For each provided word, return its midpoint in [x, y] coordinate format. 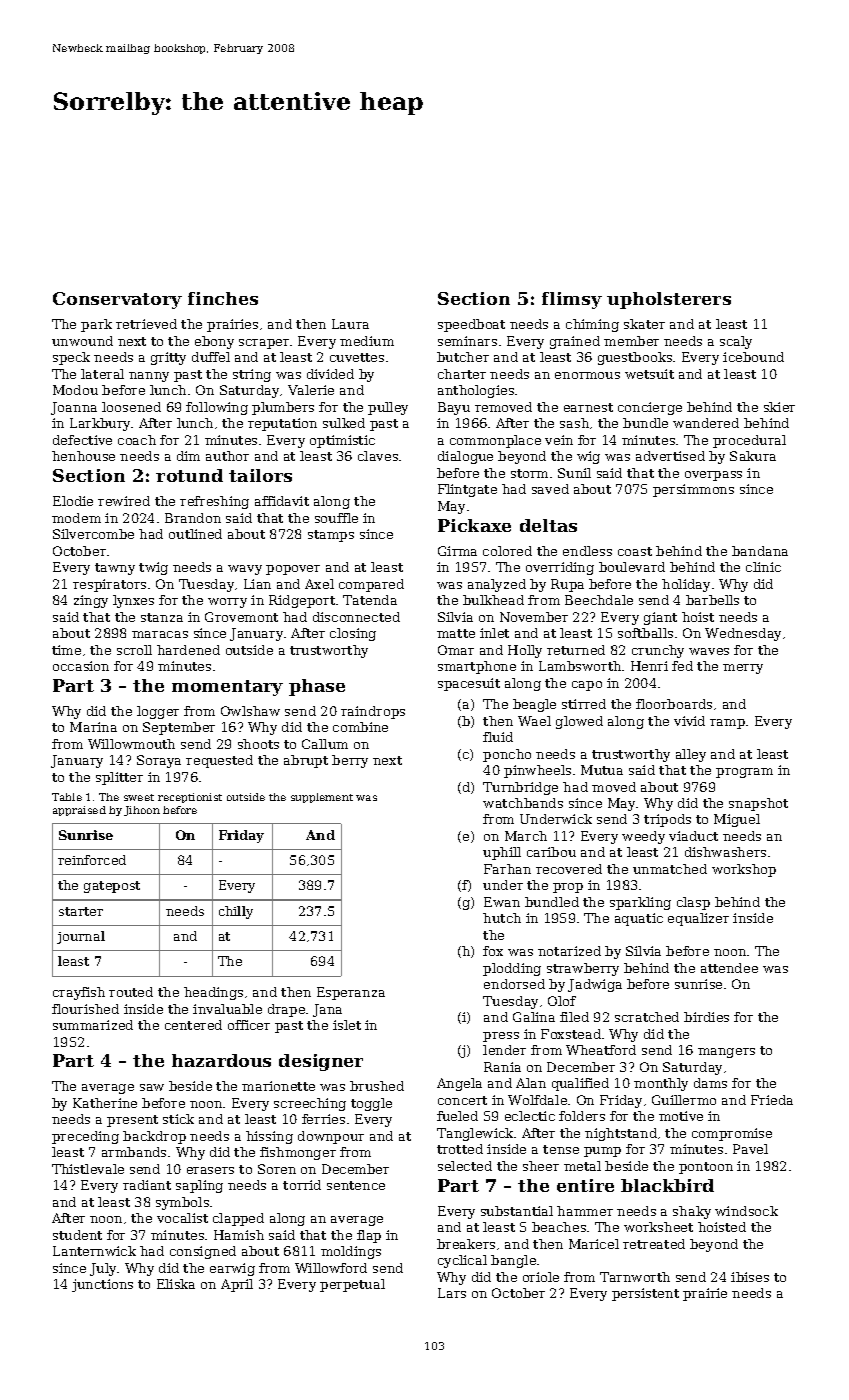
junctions [102, 1285]
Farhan [507, 869]
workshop [744, 870]
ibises [750, 1277]
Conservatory [117, 300]
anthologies [476, 391]
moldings [351, 1252]
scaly [736, 342]
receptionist [190, 798]
